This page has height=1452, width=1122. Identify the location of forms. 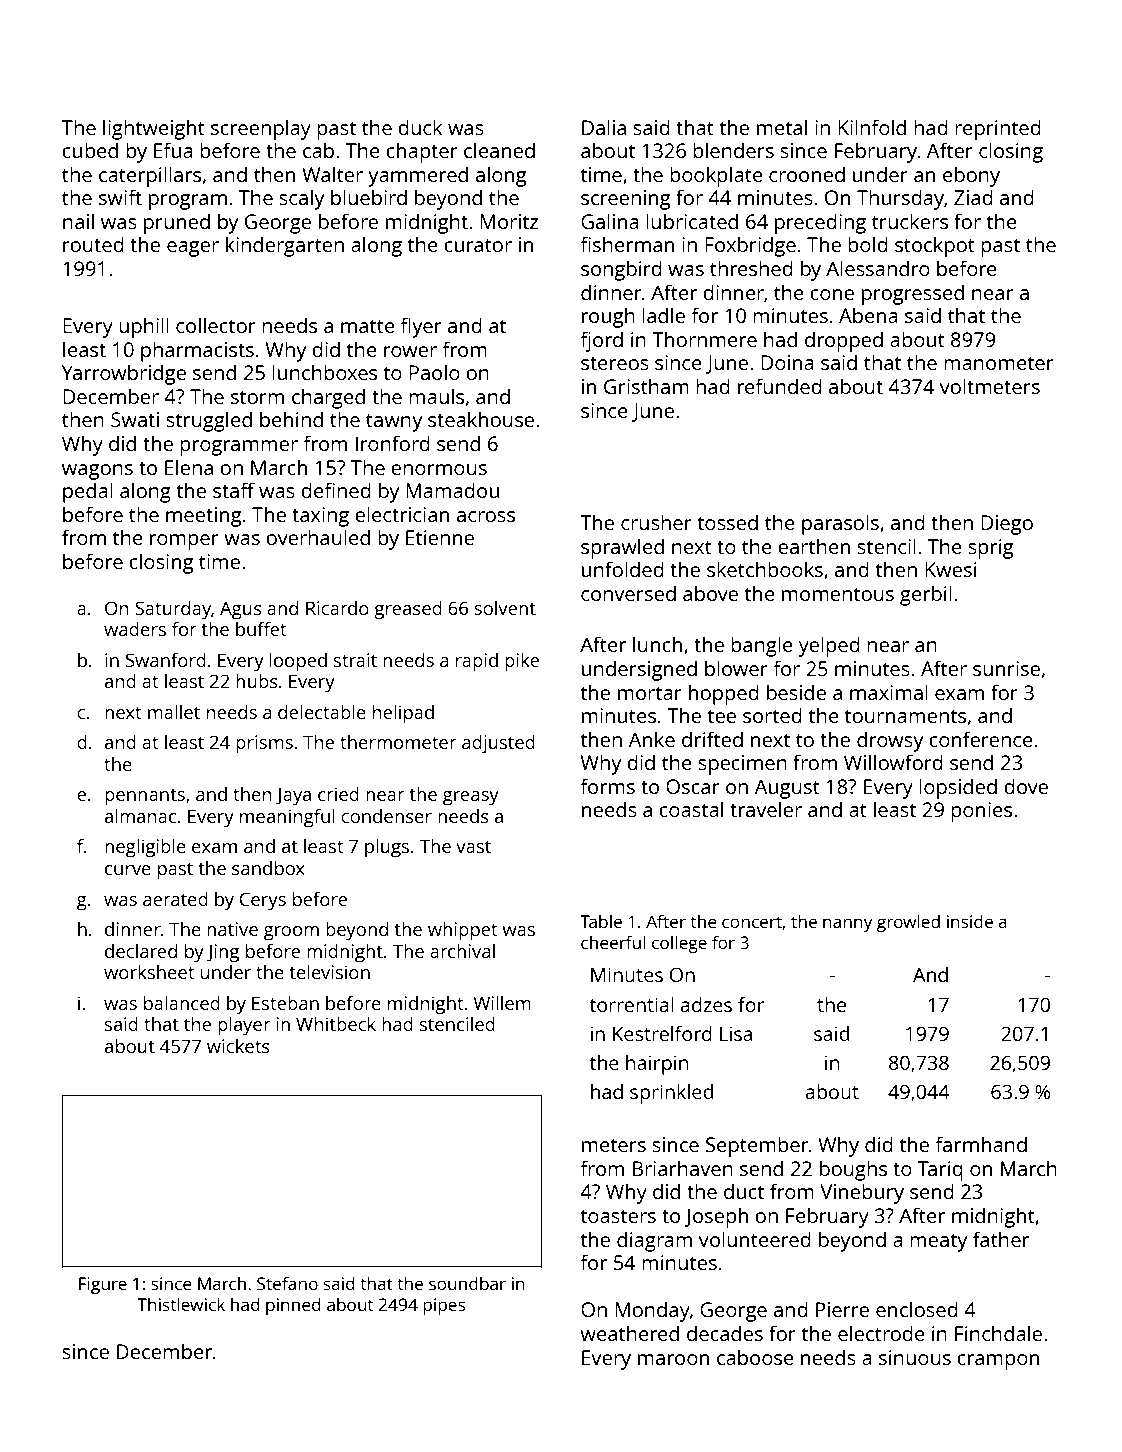
(607, 786).
